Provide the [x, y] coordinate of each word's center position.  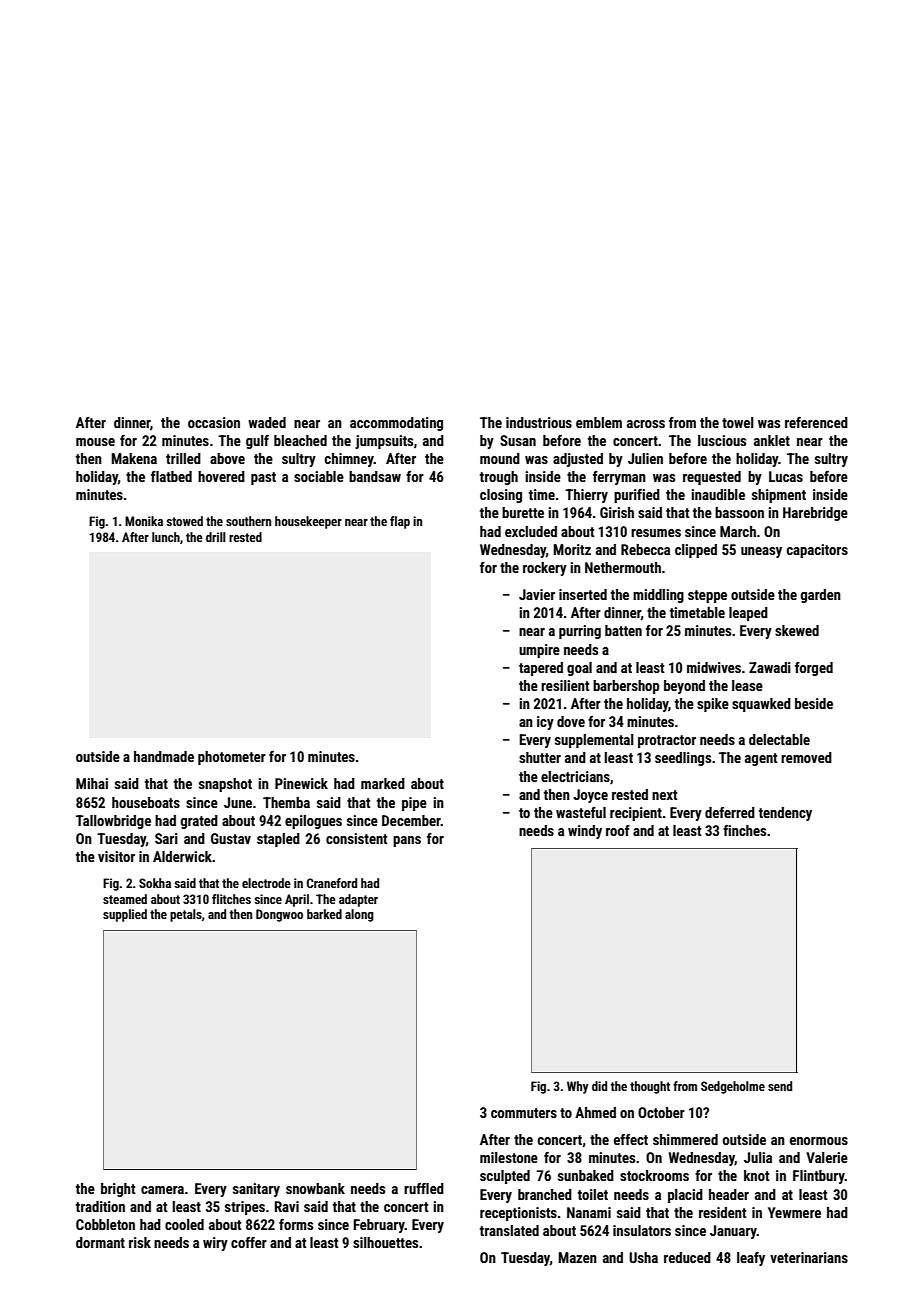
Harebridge [815, 514]
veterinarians [809, 1257]
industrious [539, 422]
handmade [164, 756]
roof [618, 830]
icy [545, 723]
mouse [95, 442]
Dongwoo [279, 915]
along [359, 915]
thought [650, 1087]
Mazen [577, 1257]
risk [140, 1242]
